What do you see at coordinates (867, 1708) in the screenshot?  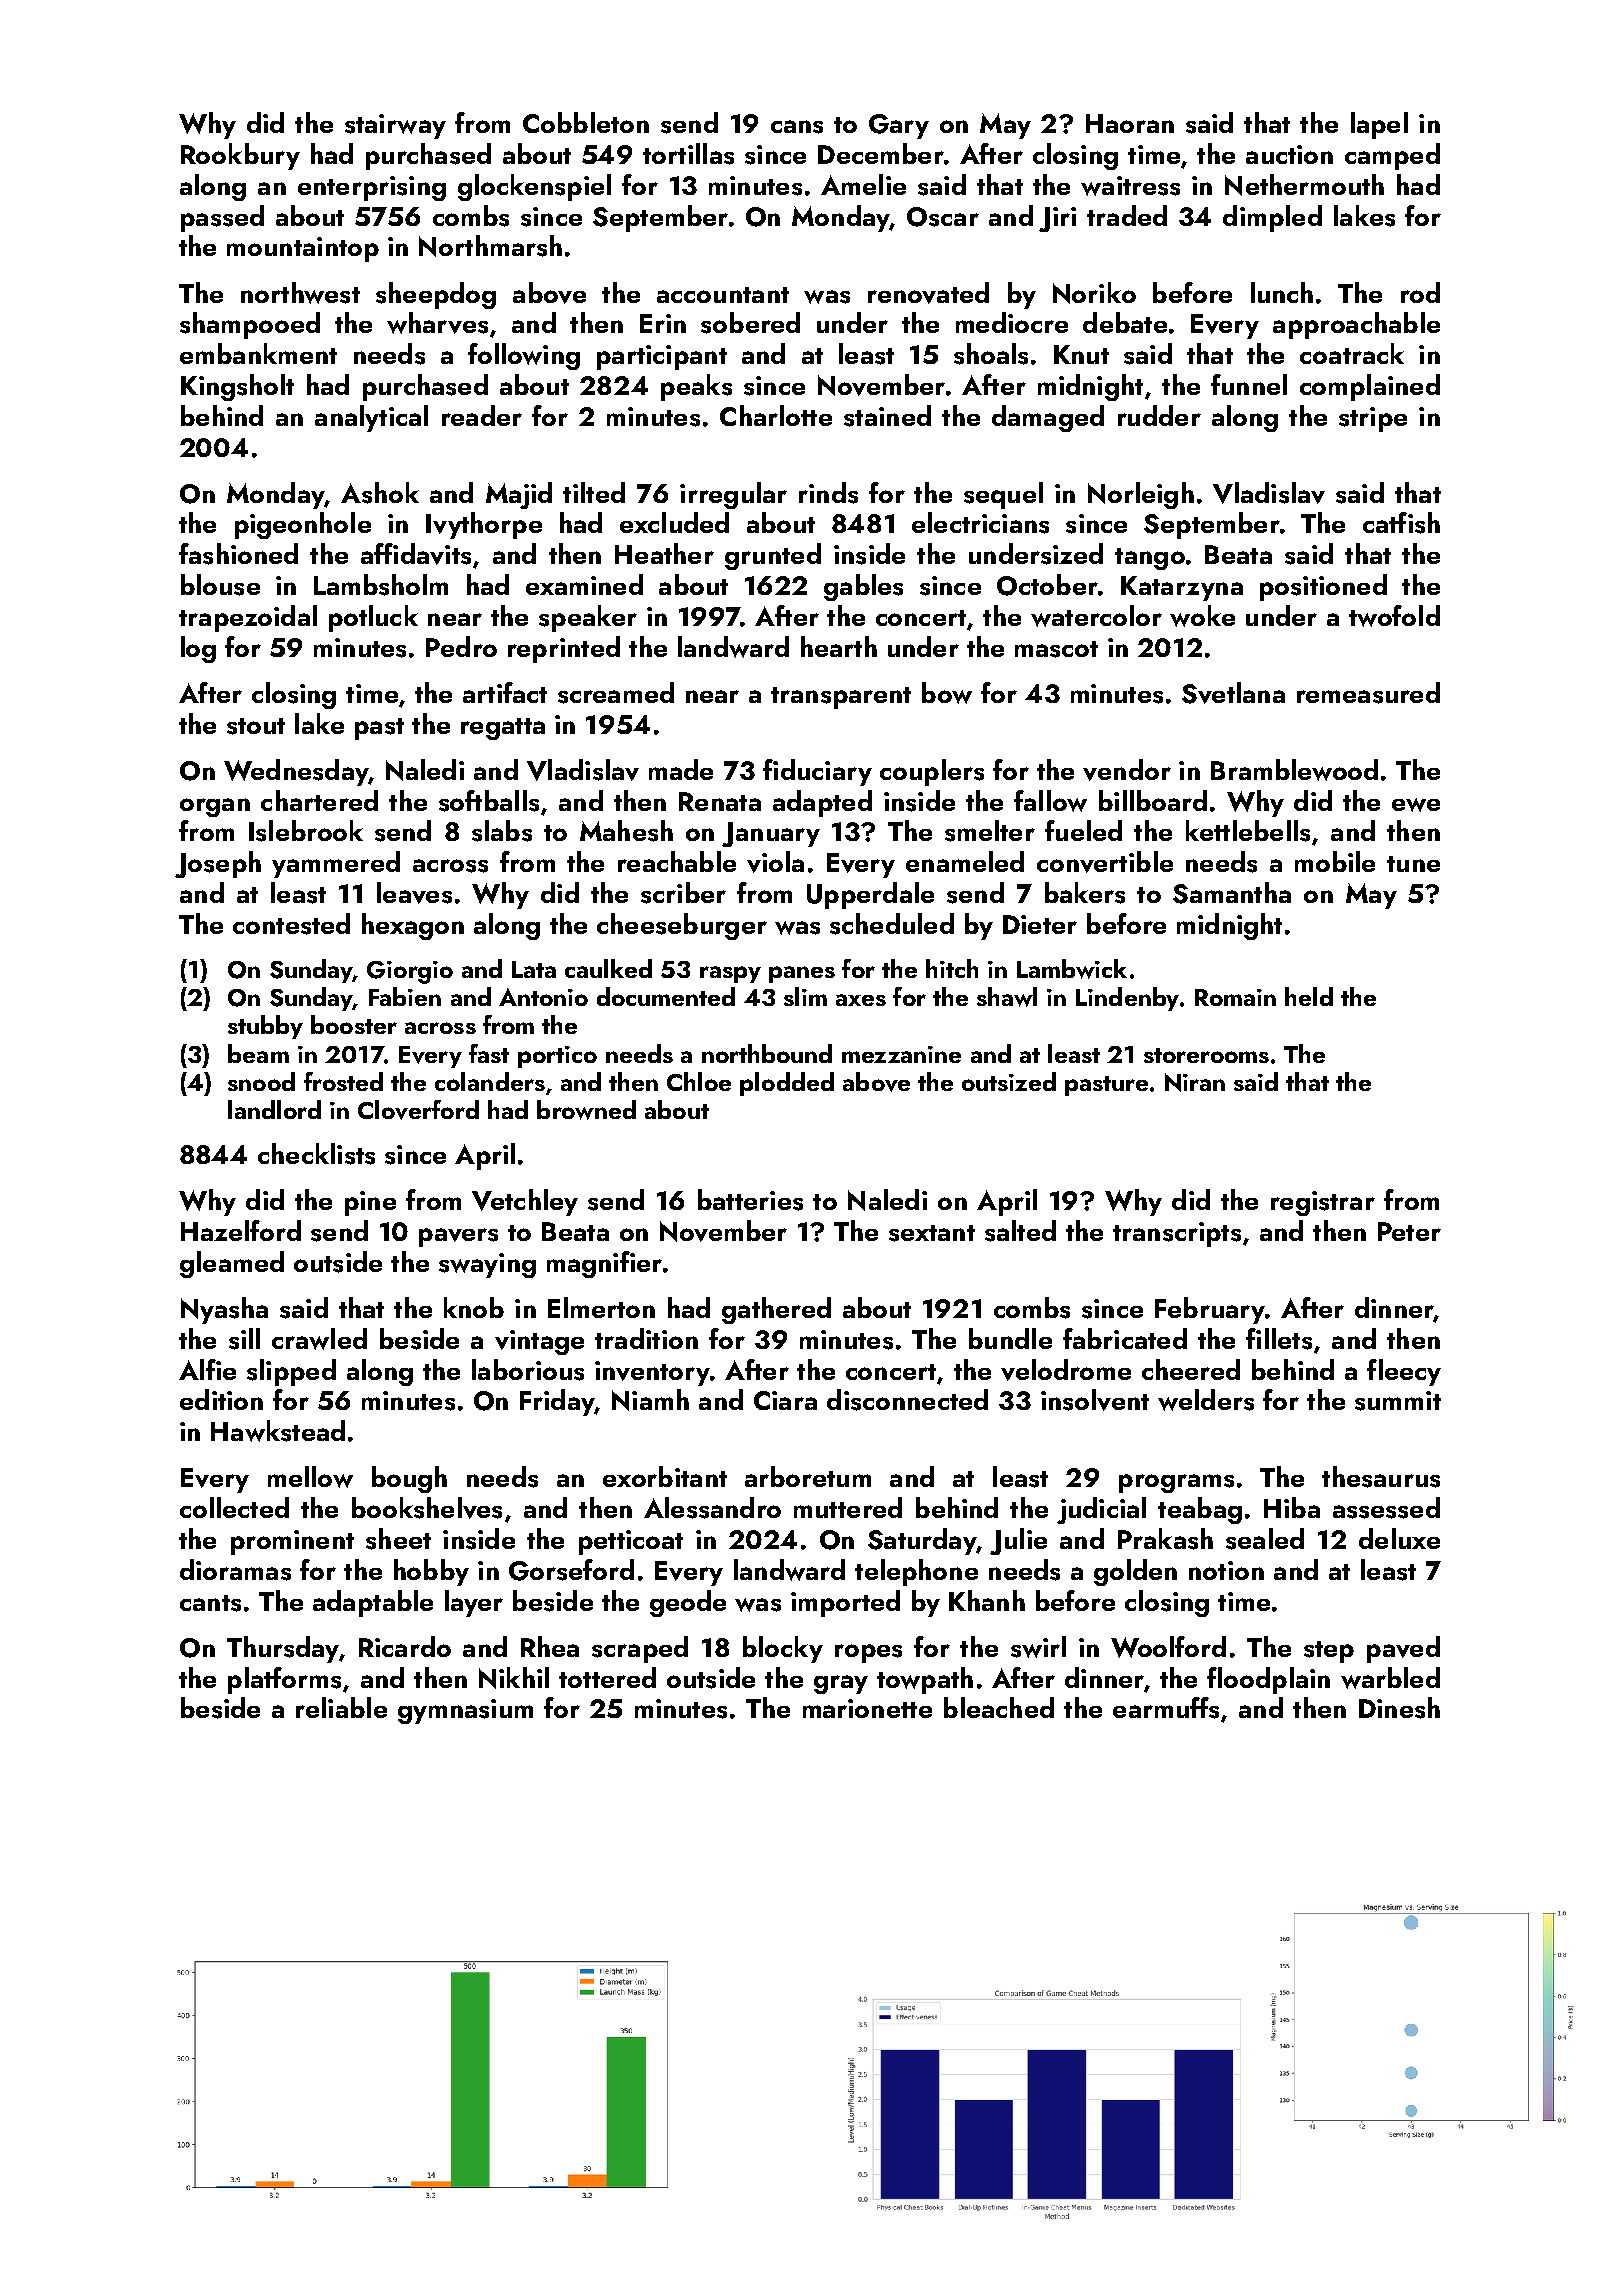 I see `marionette` at bounding box center [867, 1708].
